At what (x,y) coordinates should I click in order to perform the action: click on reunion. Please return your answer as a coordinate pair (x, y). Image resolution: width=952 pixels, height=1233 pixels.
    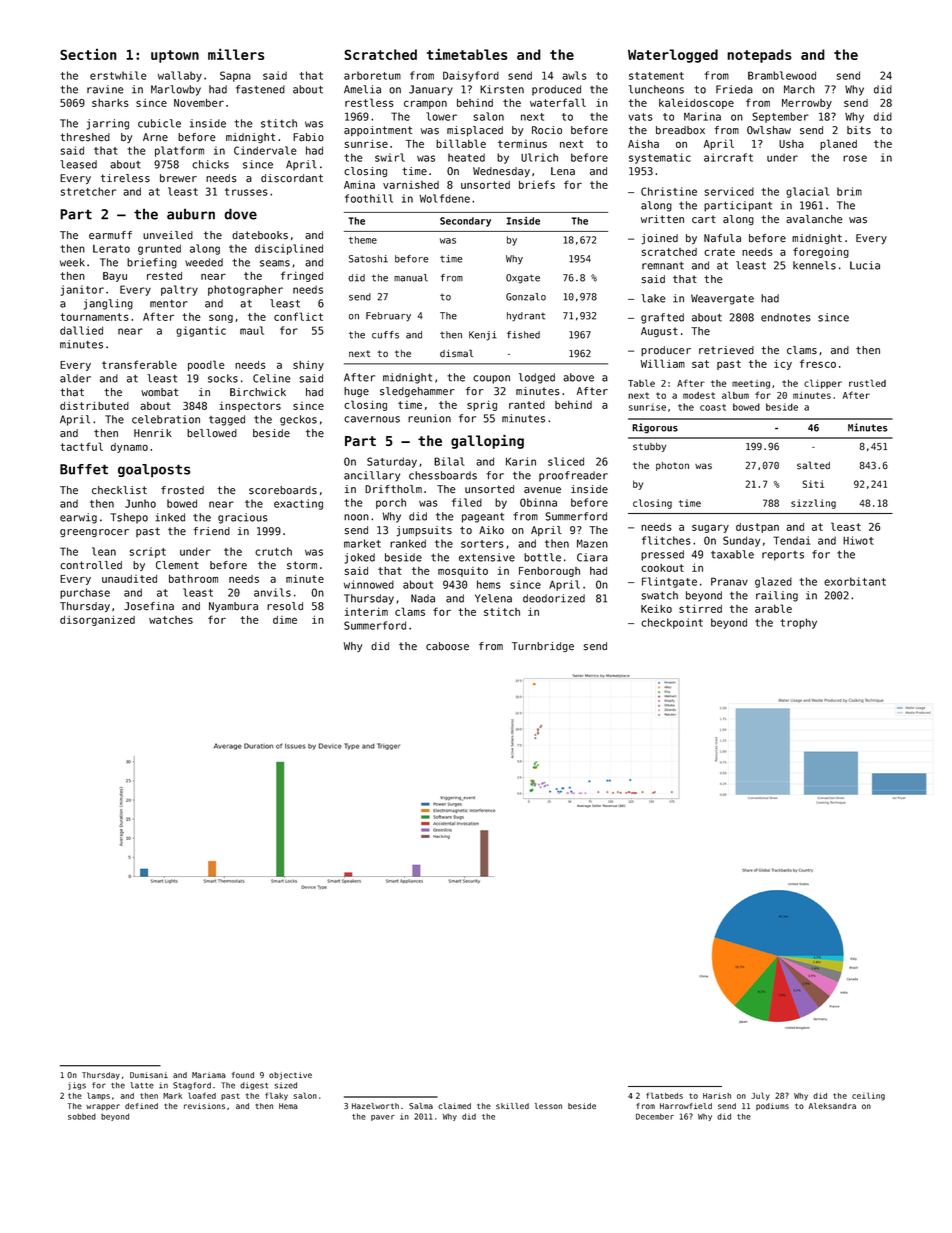
    Looking at the image, I should click on (429, 418).
